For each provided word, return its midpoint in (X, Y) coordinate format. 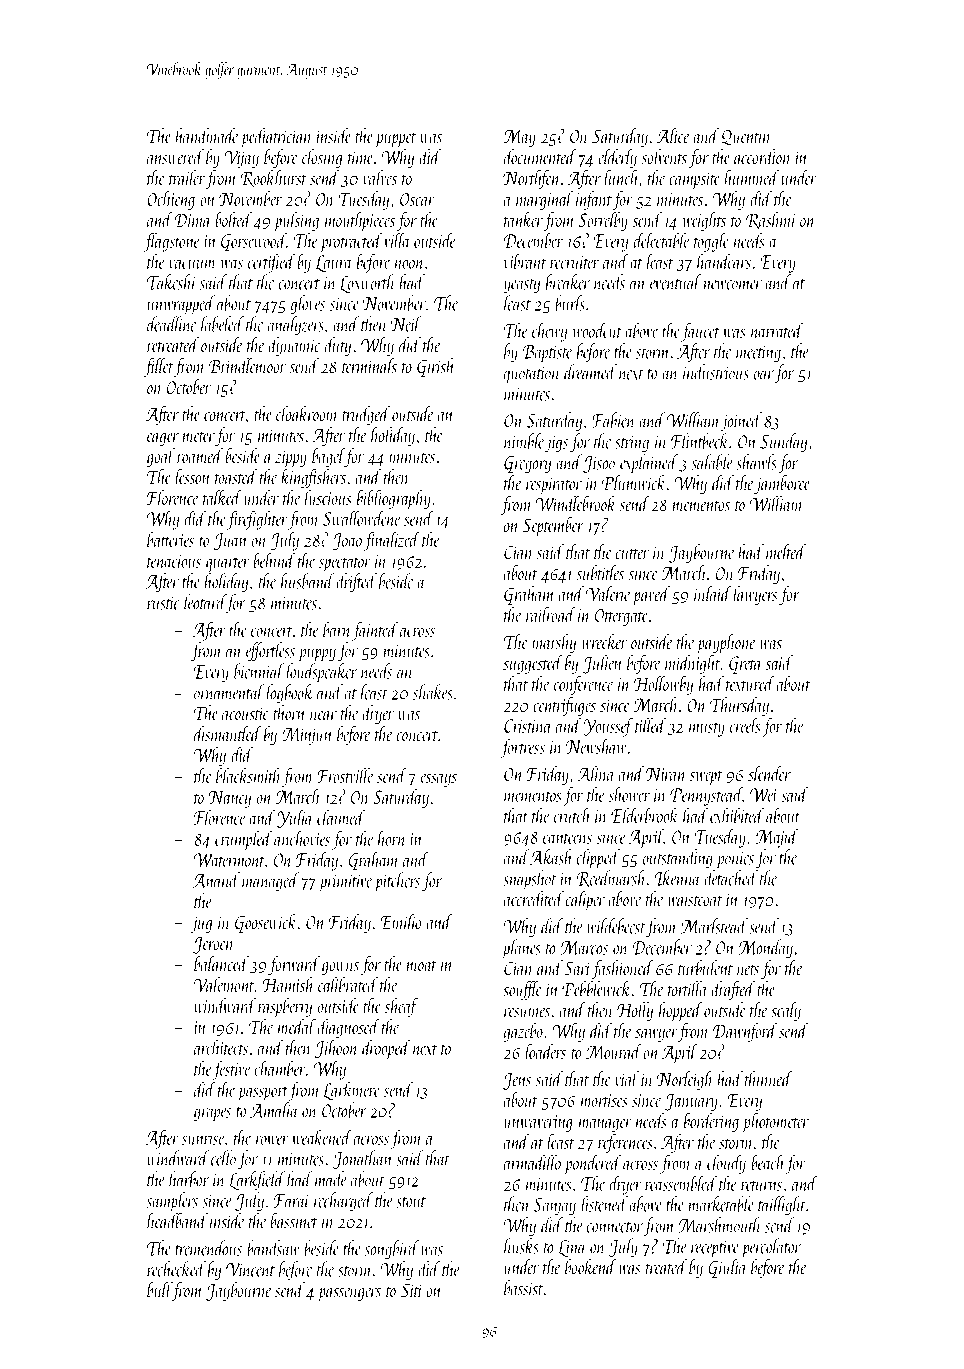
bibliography (394, 499)
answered (175, 157)
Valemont (224, 984)
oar (764, 375)
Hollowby (663, 685)
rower (272, 1140)
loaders (545, 1051)
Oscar (417, 199)
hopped (681, 1012)
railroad (551, 614)
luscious (328, 497)
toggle (711, 242)
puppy (317, 655)
